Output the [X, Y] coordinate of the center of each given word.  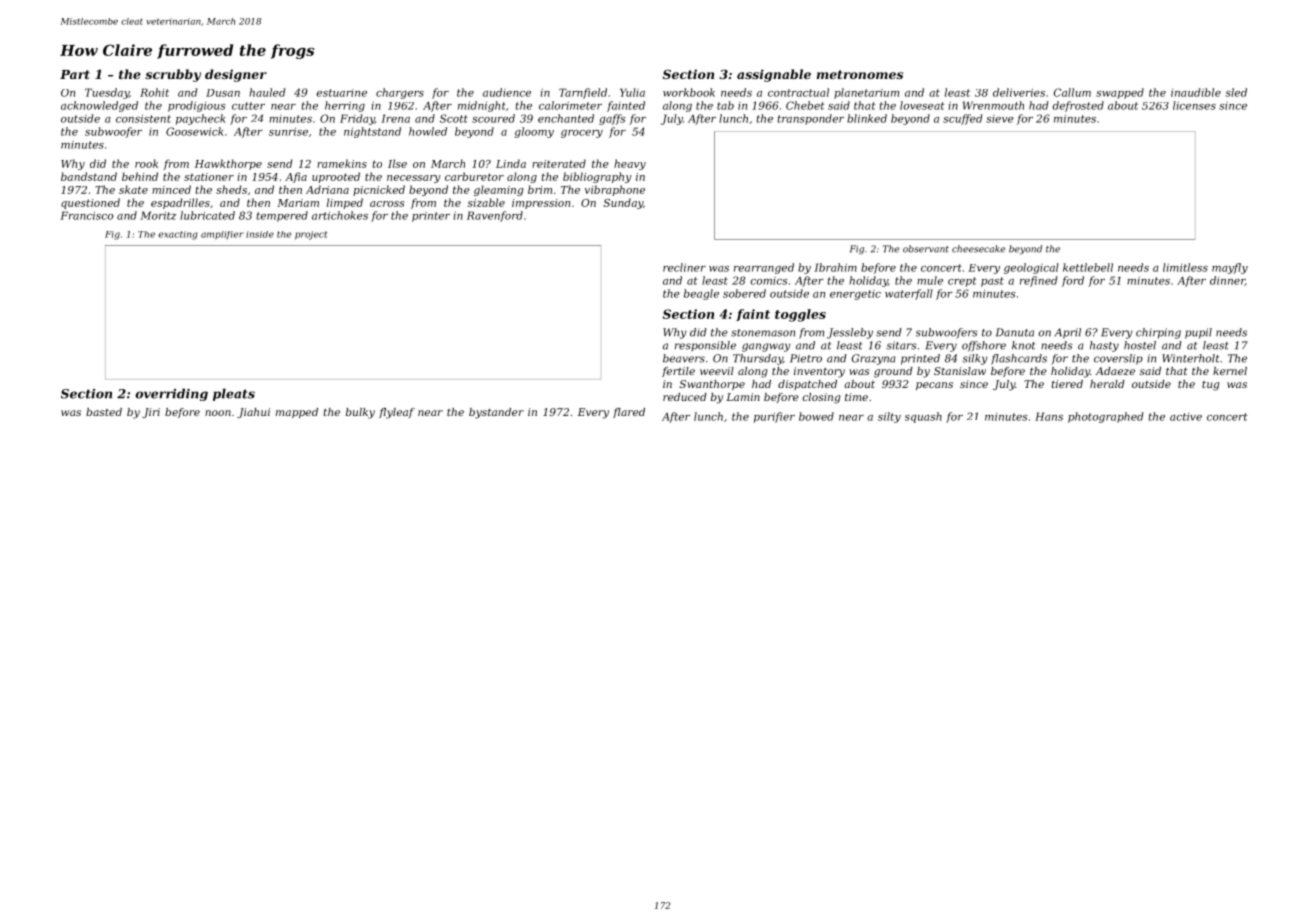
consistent [143, 119]
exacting [178, 235]
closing [821, 398]
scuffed [962, 119]
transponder [810, 119]
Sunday [623, 203]
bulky [360, 413]
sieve [1000, 119]
